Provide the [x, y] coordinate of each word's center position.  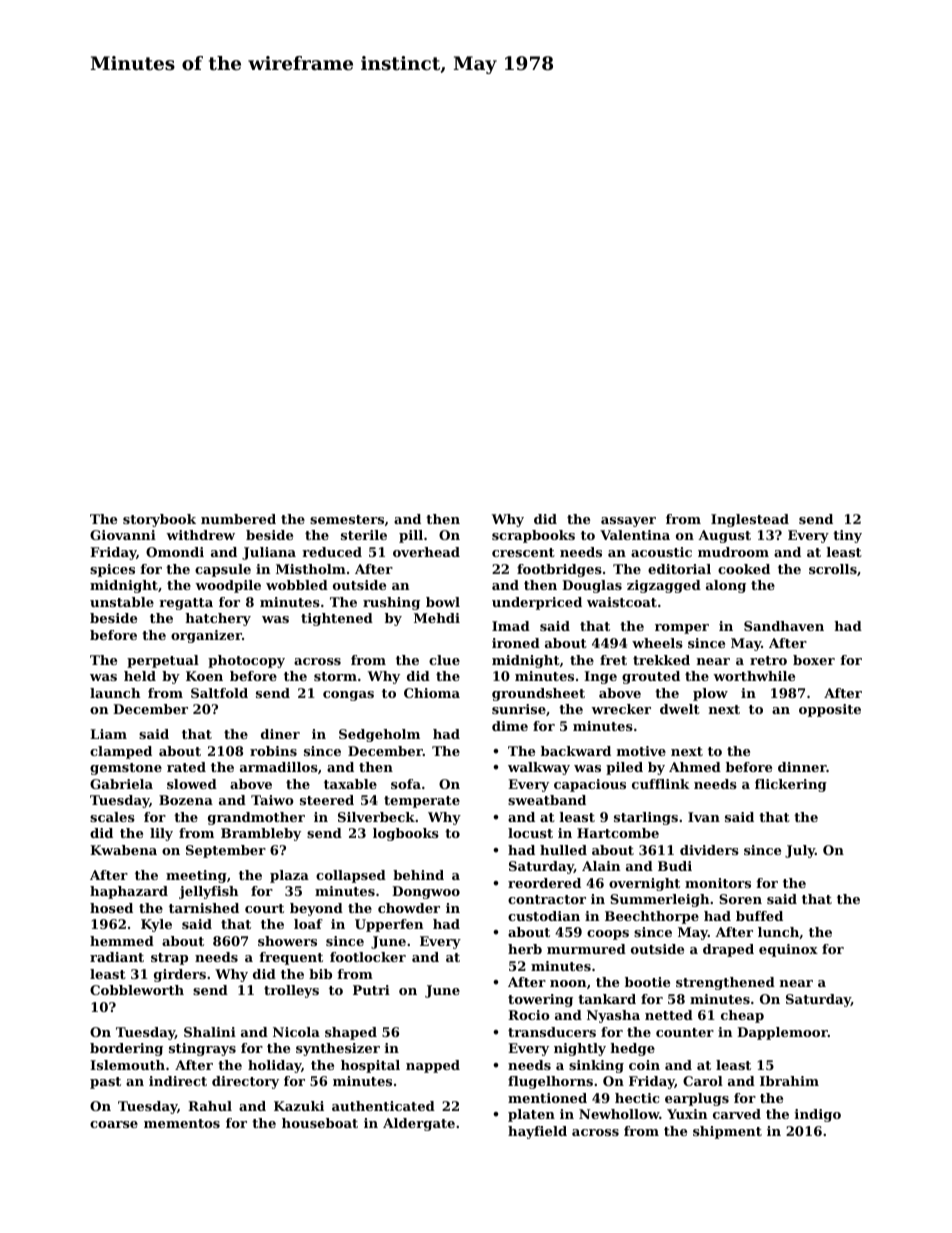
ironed [516, 643]
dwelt [680, 709]
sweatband [547, 800]
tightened [337, 619]
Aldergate [419, 1124]
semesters [347, 519]
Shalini [210, 1032]
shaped [351, 1033]
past [105, 1083]
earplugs [697, 1099]
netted [669, 1015]
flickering [791, 785]
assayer [628, 522]
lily [161, 834]
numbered [238, 519]
